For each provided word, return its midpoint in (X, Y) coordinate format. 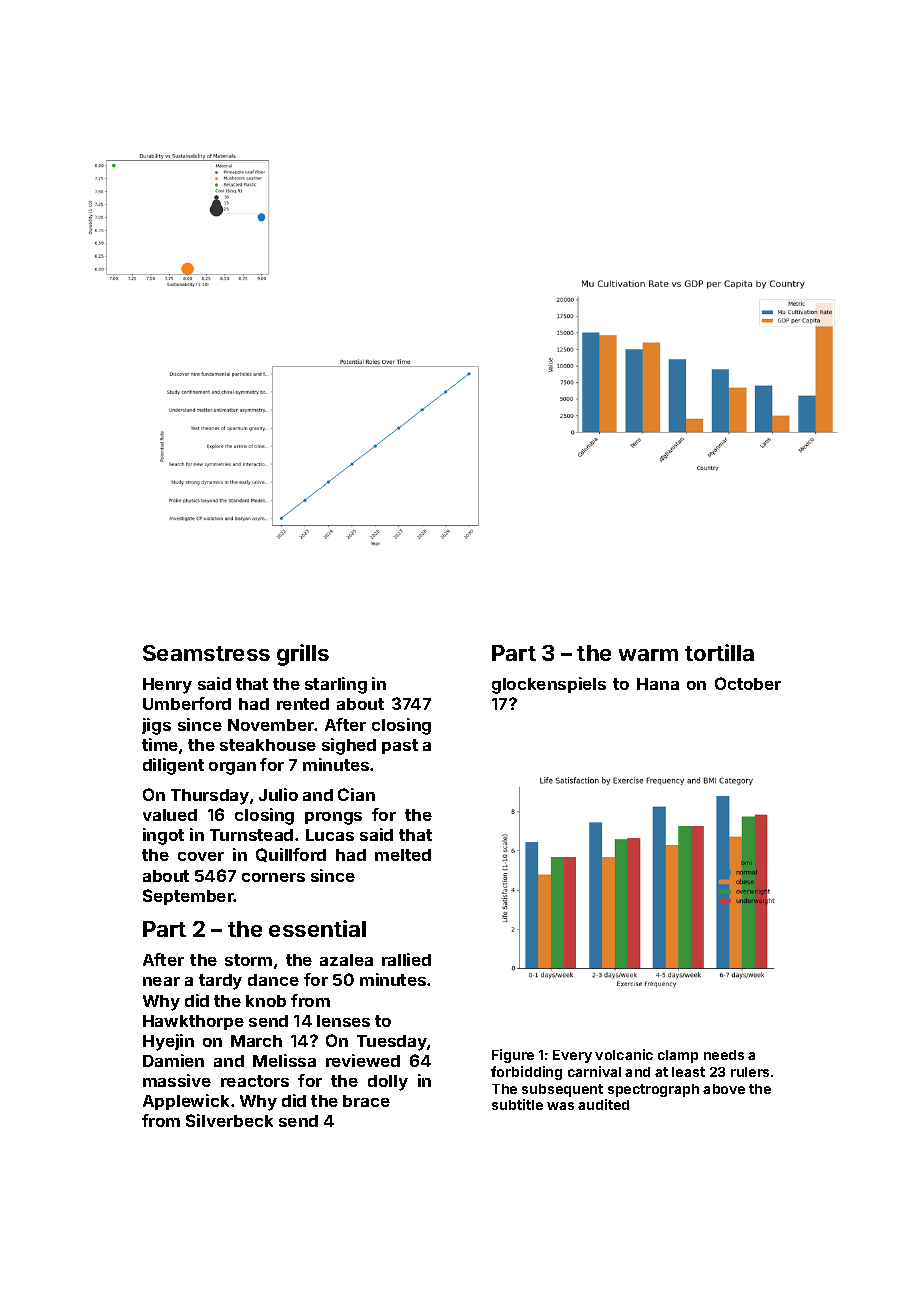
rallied (406, 959)
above (724, 1089)
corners (273, 877)
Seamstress (206, 653)
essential (317, 928)
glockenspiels (549, 685)
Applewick (186, 1102)
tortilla (719, 652)
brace (366, 1101)
